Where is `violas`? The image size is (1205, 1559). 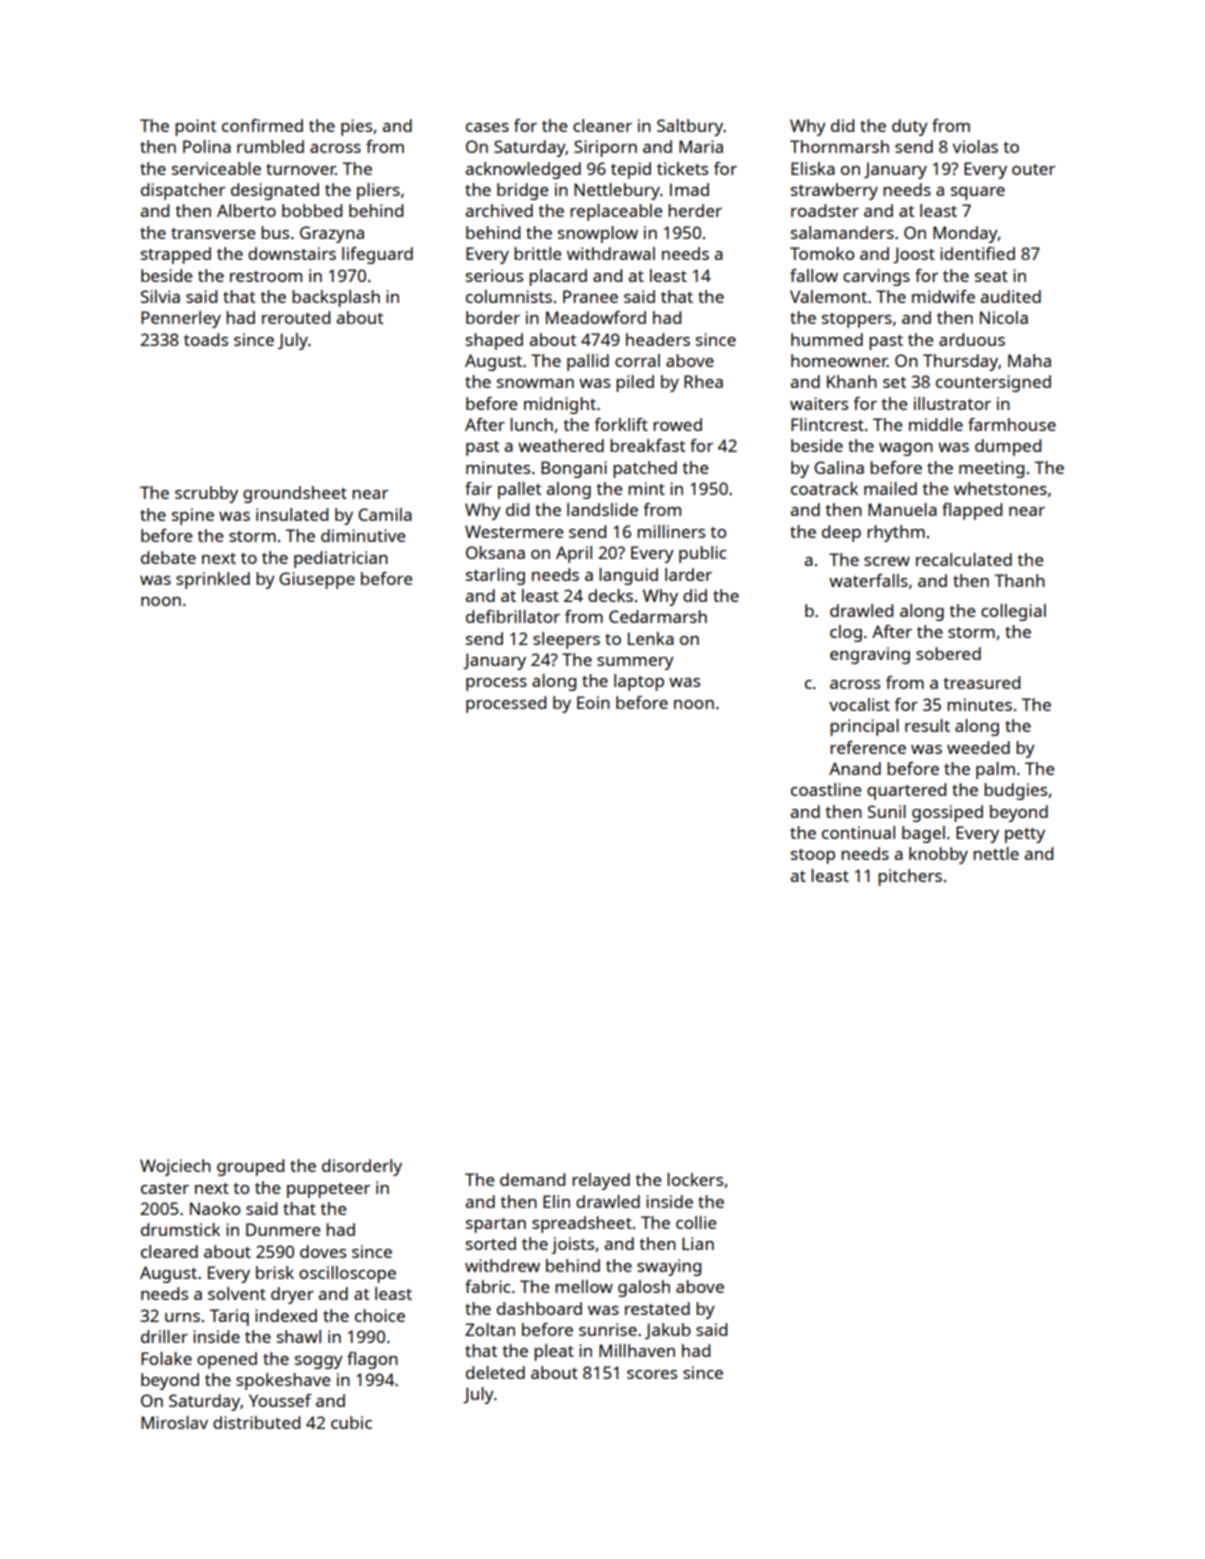
violas is located at coordinates (975, 146).
